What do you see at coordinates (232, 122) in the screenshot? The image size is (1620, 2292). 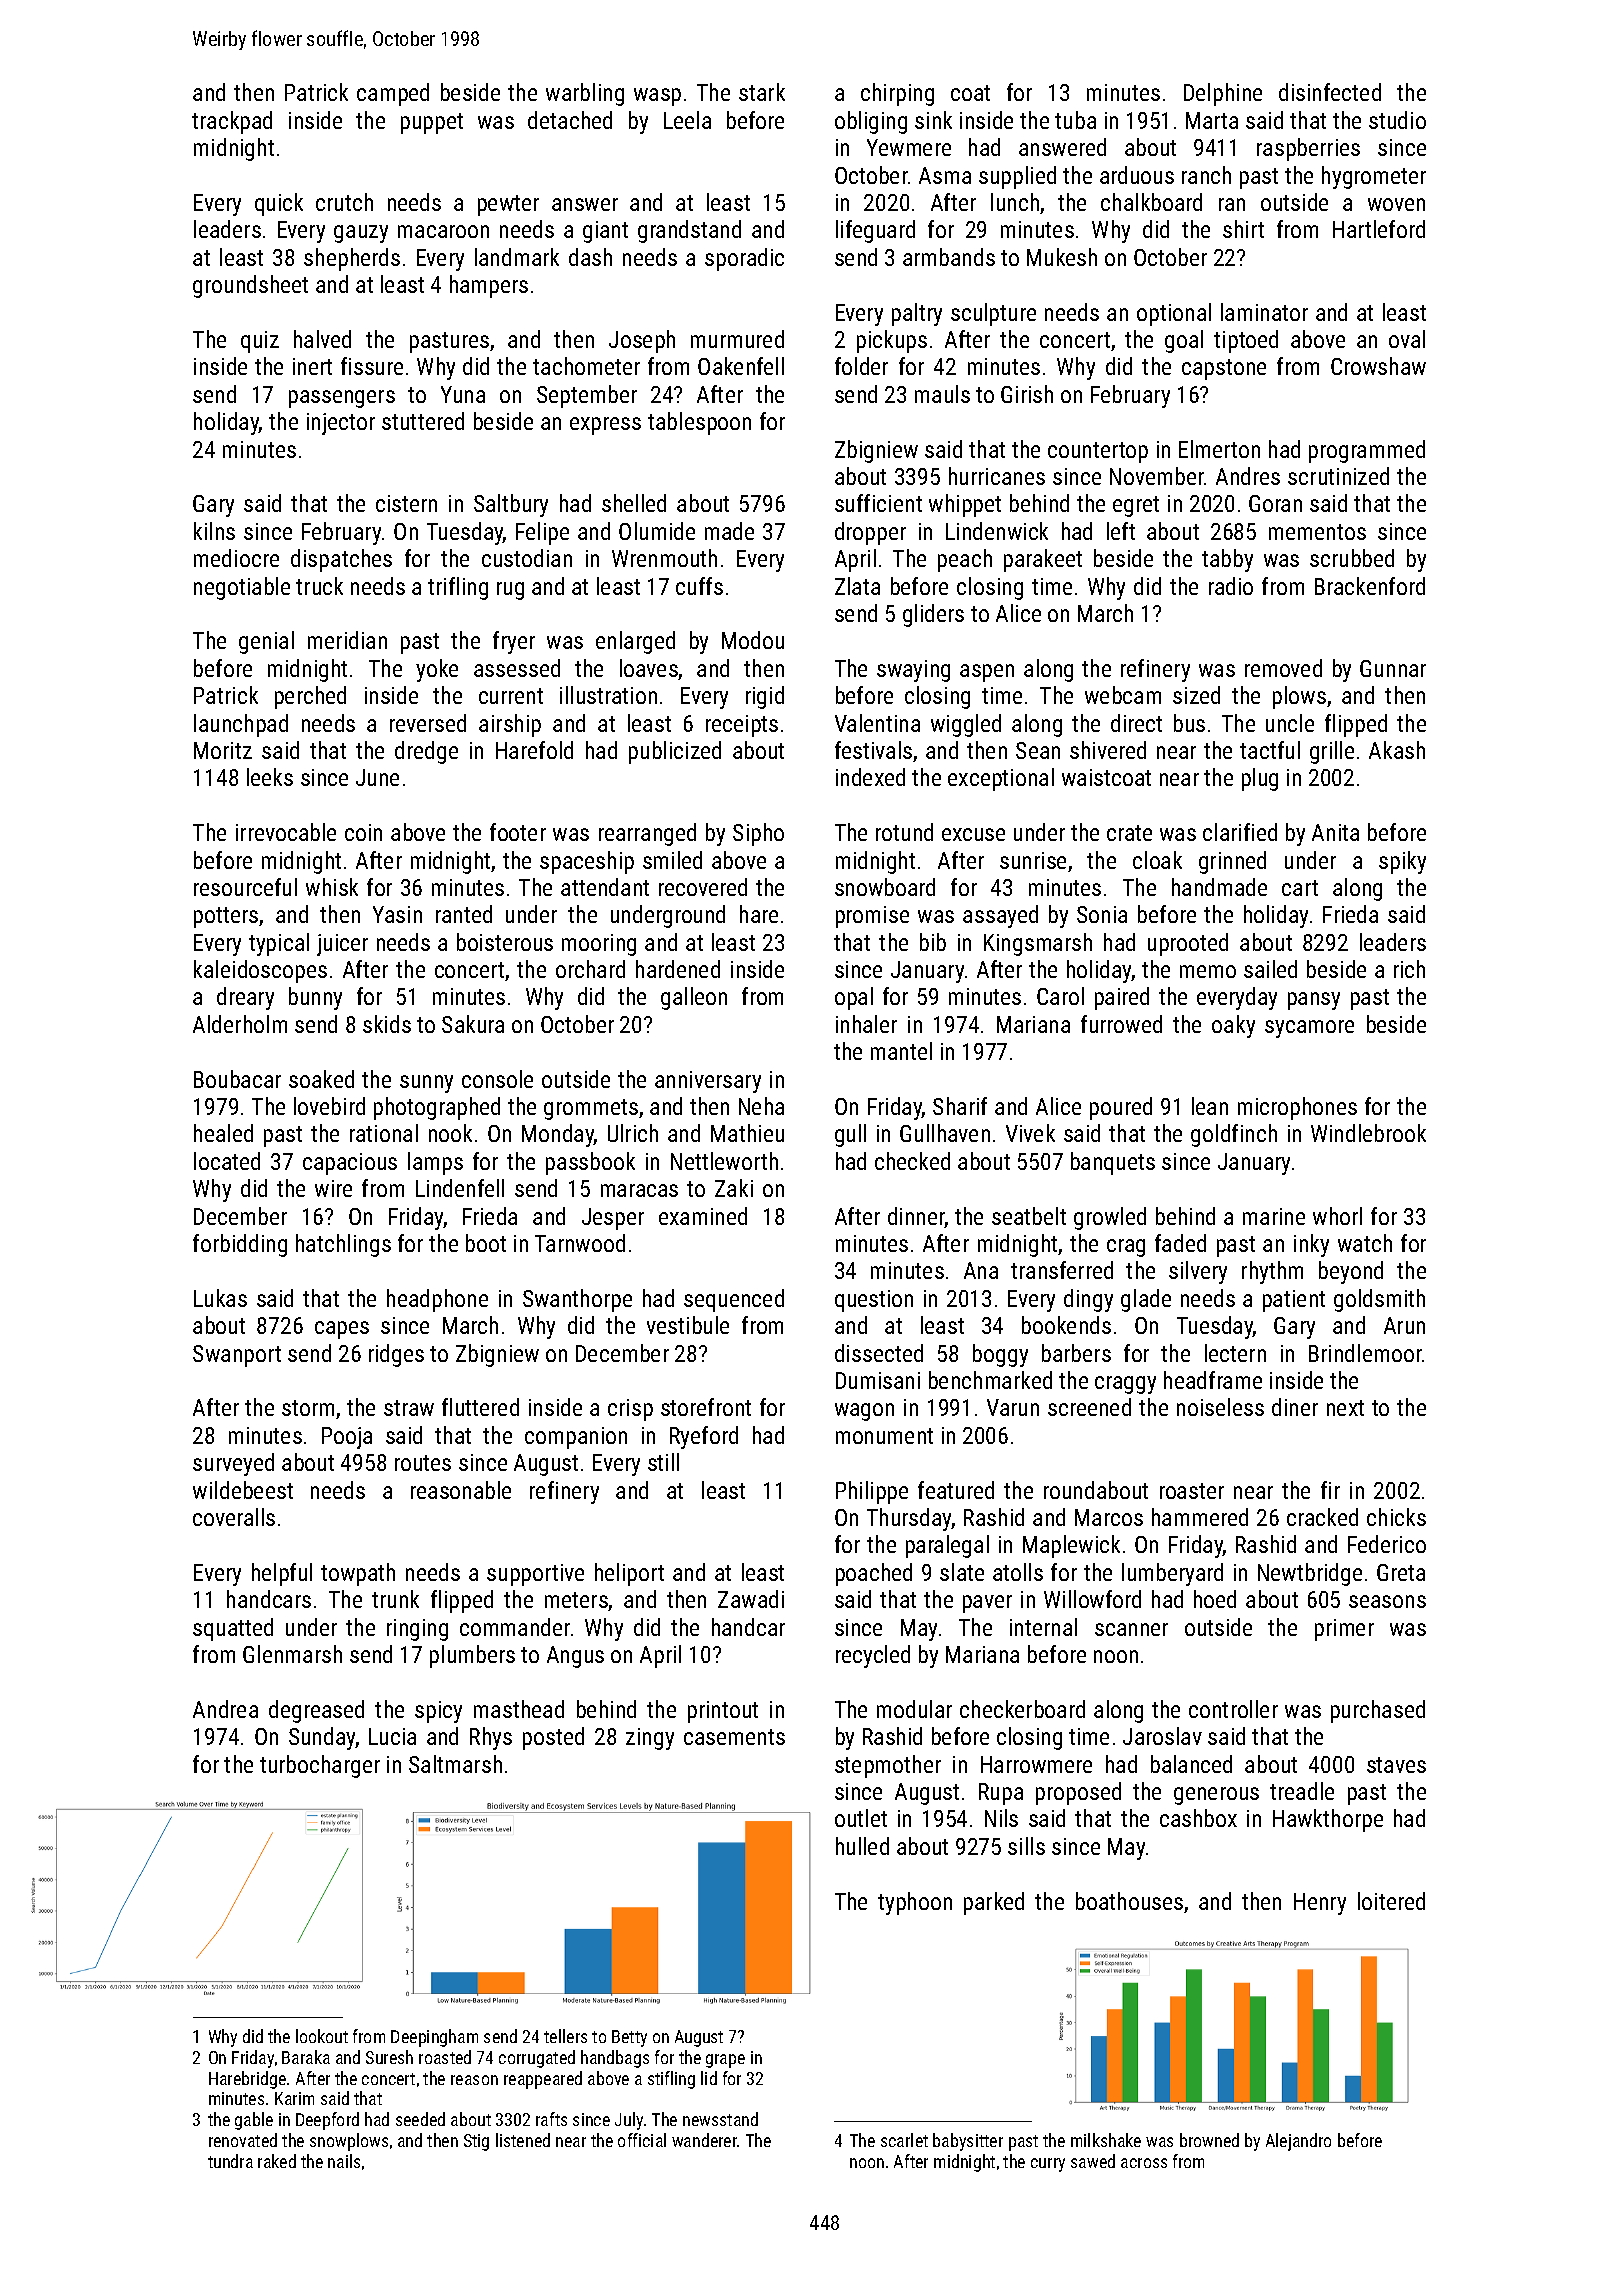 I see `trackpad` at bounding box center [232, 122].
